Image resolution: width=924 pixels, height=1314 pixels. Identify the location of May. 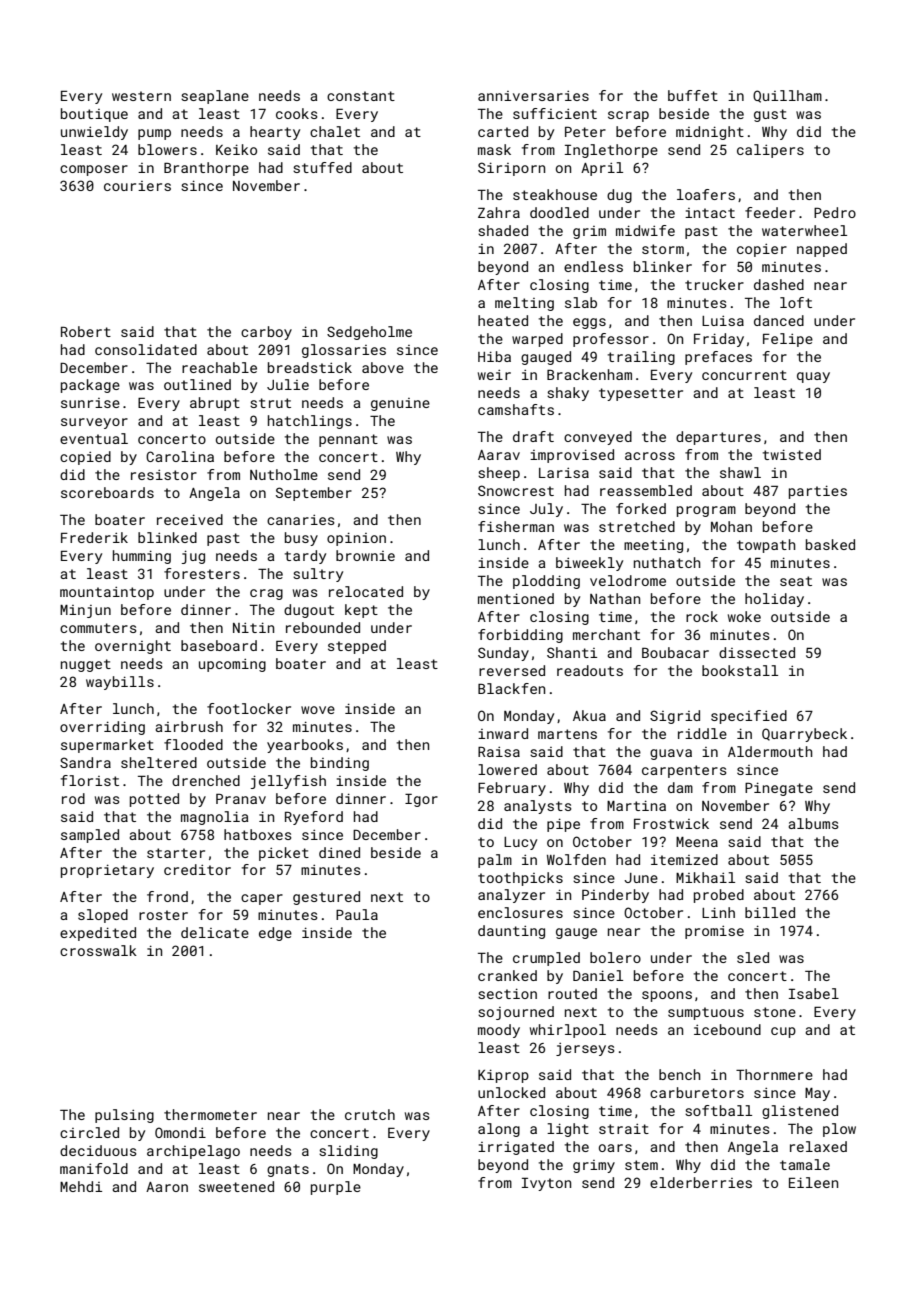
(817, 1094).
